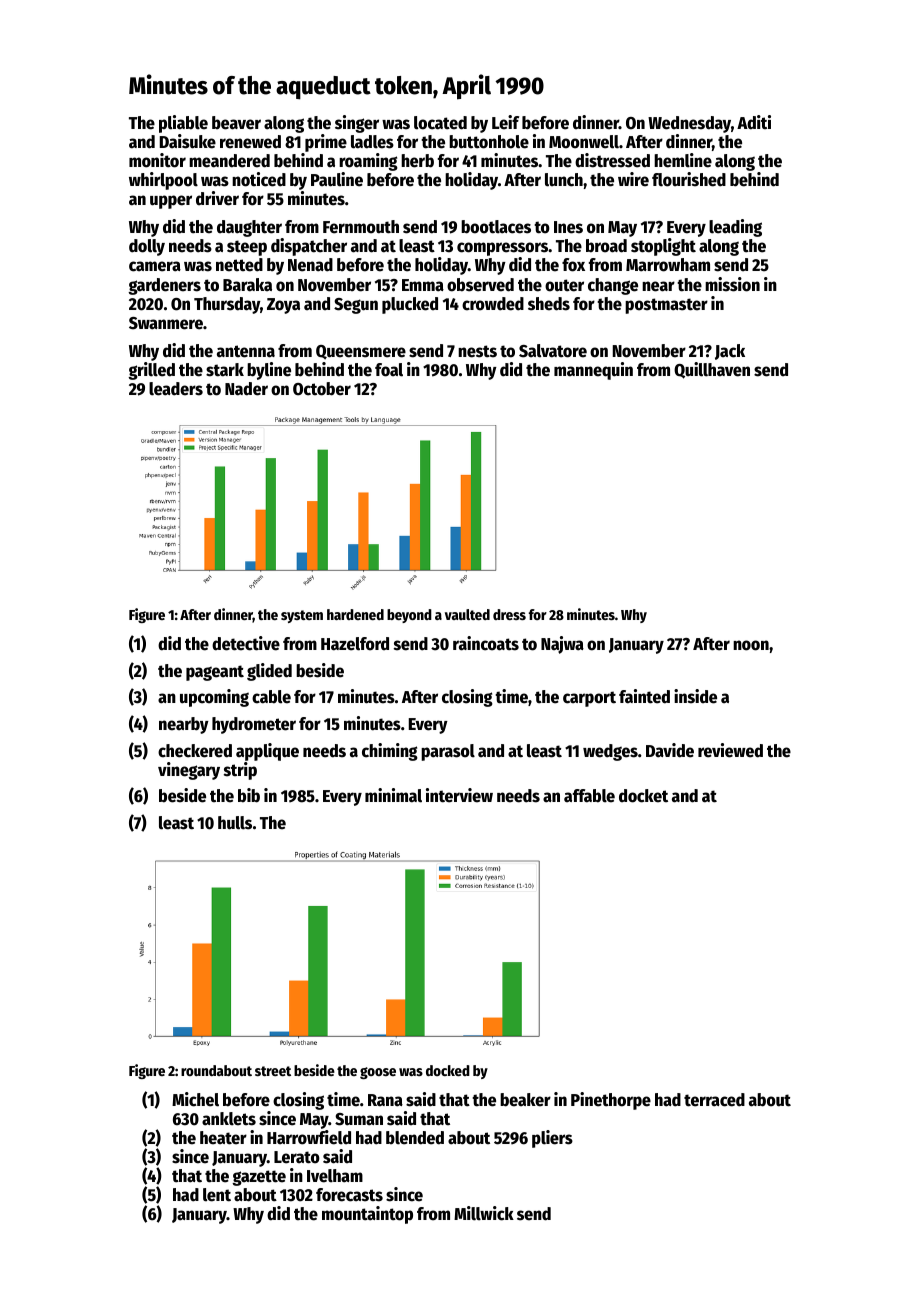  I want to click on leaders, so click(176, 389).
